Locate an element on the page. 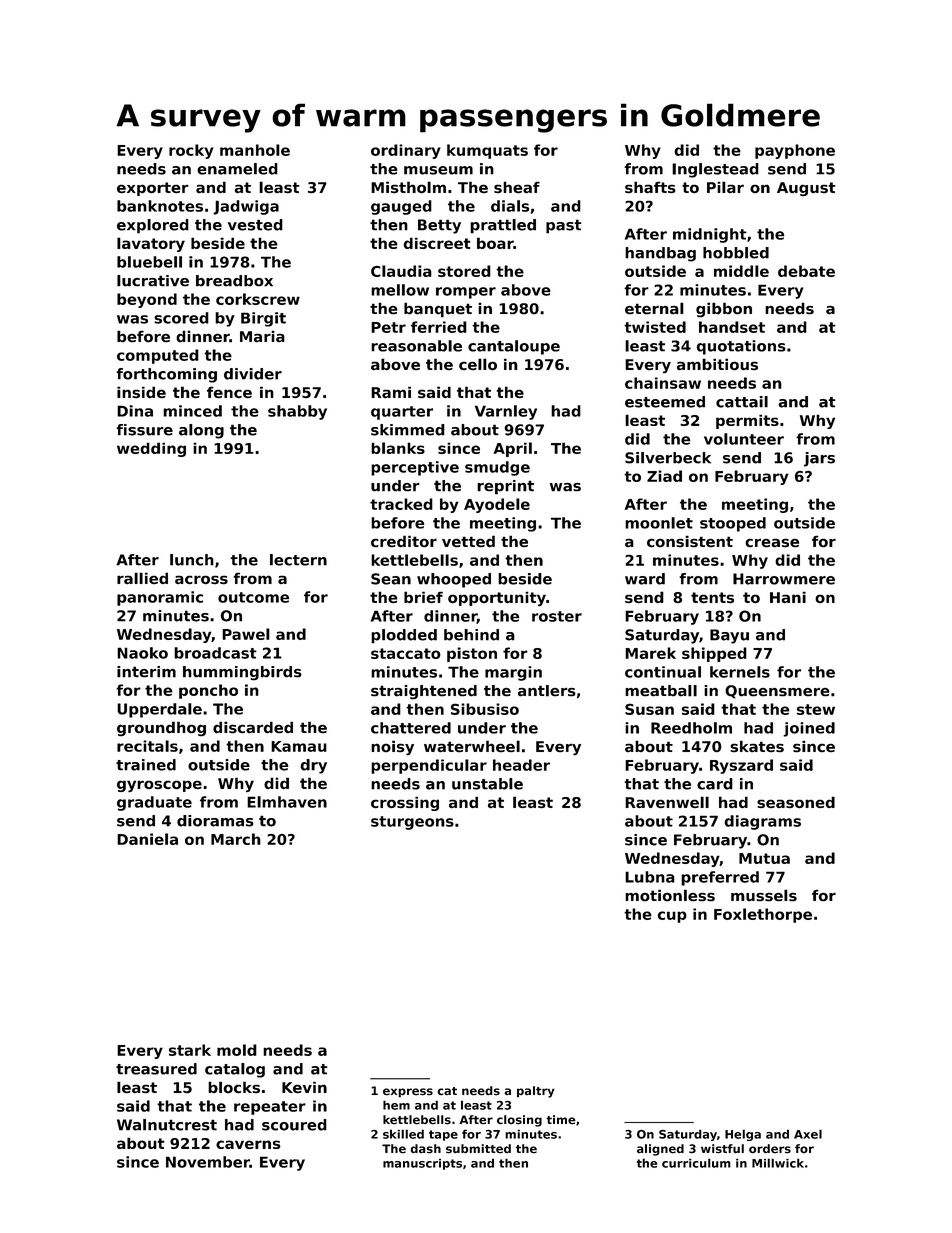 Image resolution: width=952 pixels, height=1233 pixels. Susan is located at coordinates (649, 709).
